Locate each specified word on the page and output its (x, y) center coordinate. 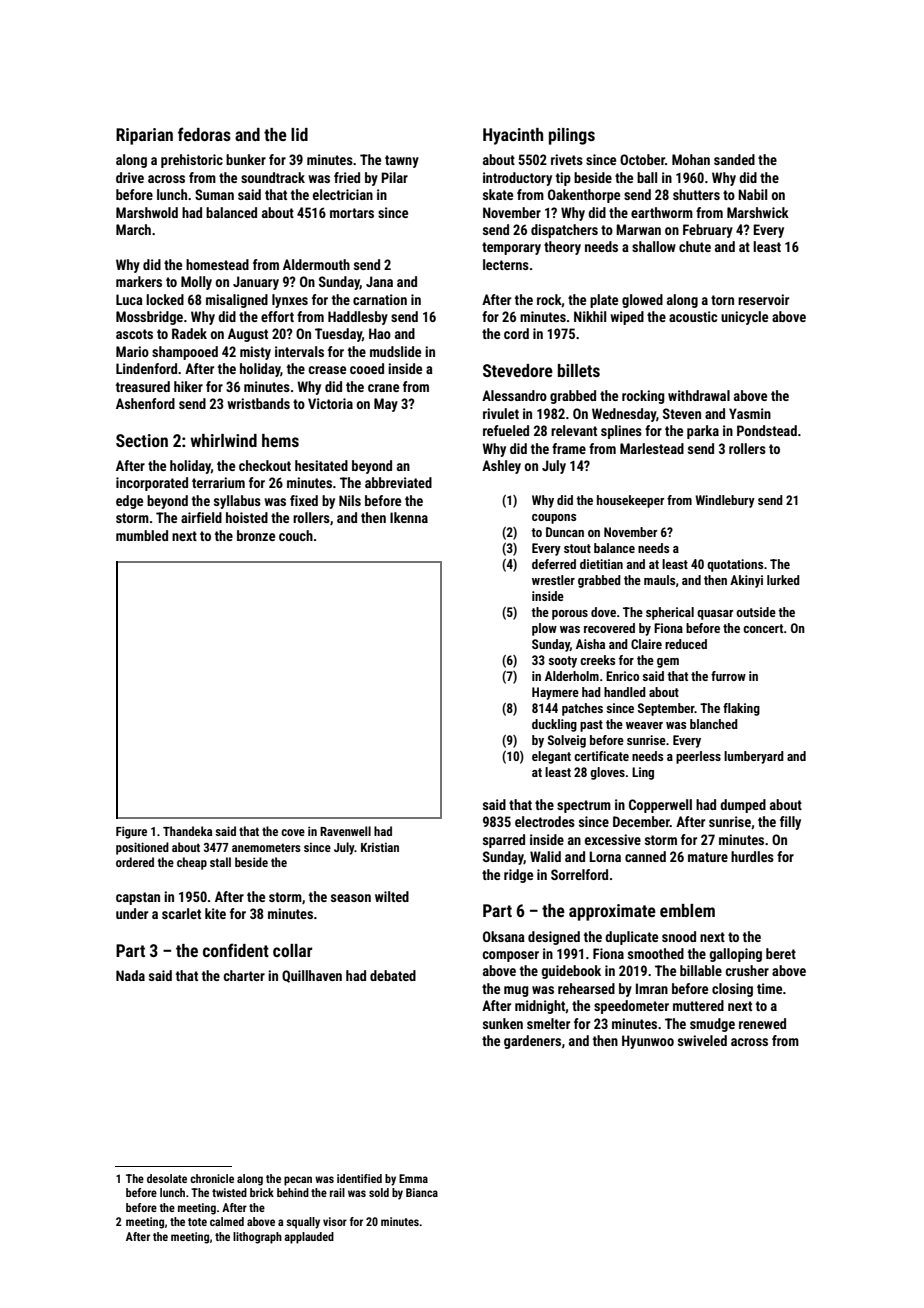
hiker (188, 386)
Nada (130, 975)
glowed (642, 301)
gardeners (532, 1042)
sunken (503, 1023)
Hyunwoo (648, 1042)
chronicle (212, 1178)
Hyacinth (513, 136)
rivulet (501, 413)
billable (701, 970)
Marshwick (758, 212)
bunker (246, 159)
